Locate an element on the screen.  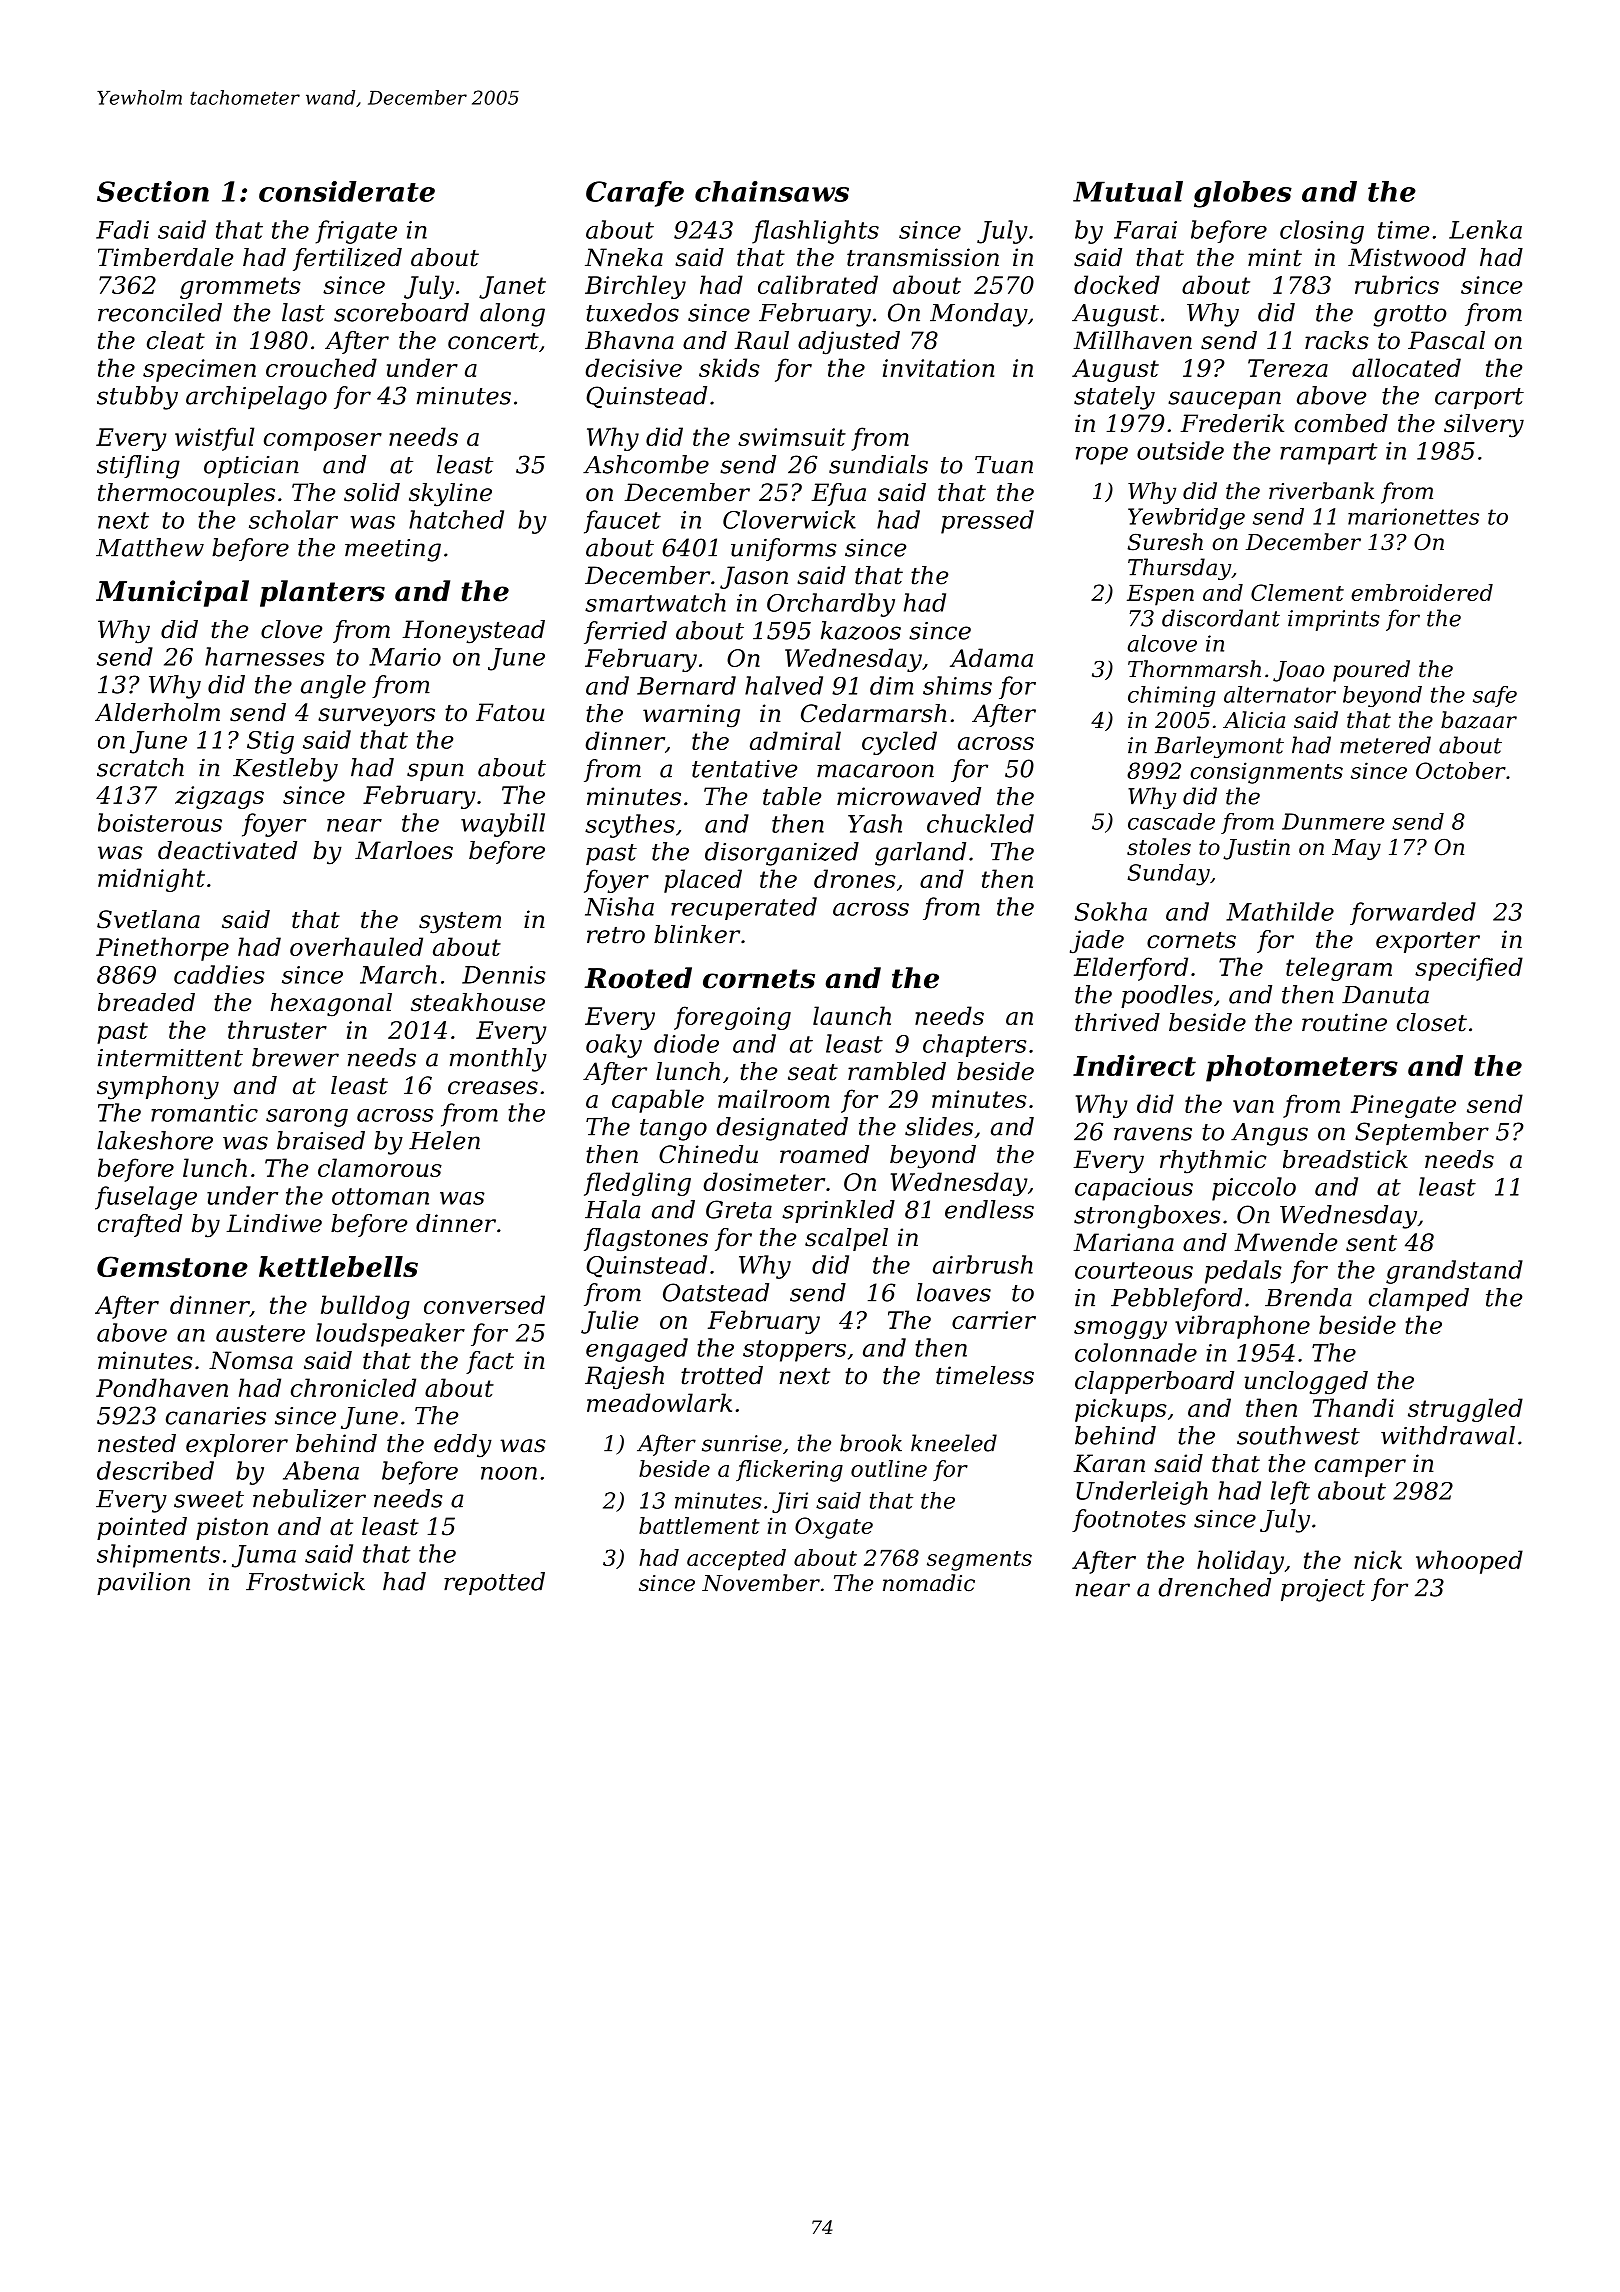
pavilion is located at coordinates (143, 1583).
